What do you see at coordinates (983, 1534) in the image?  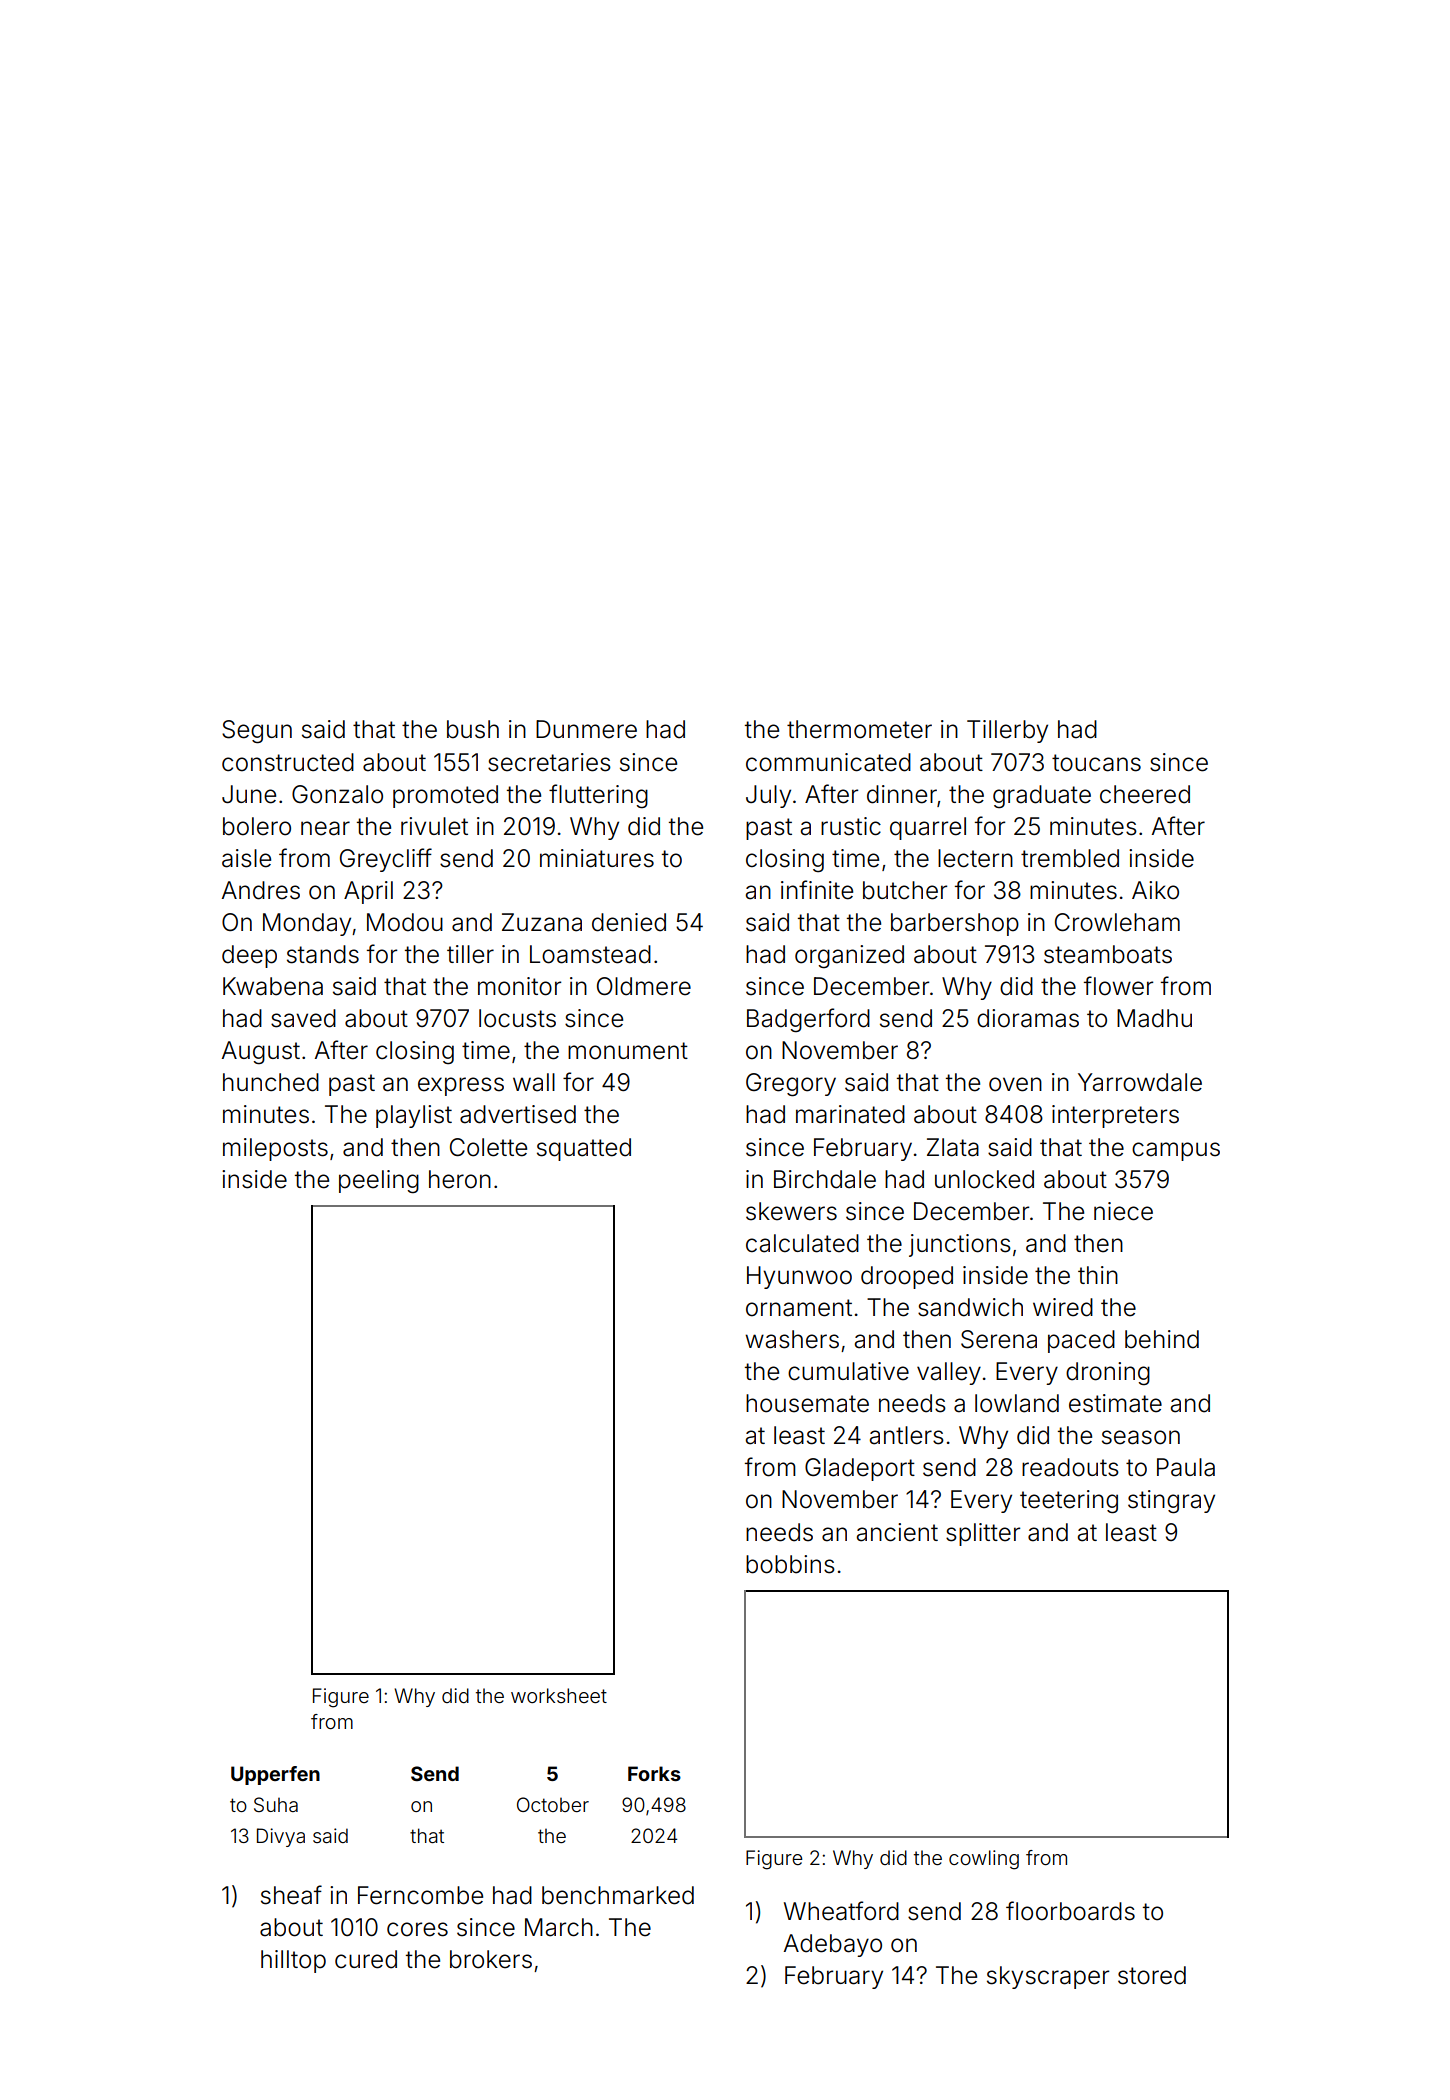 I see `splitter` at bounding box center [983, 1534].
